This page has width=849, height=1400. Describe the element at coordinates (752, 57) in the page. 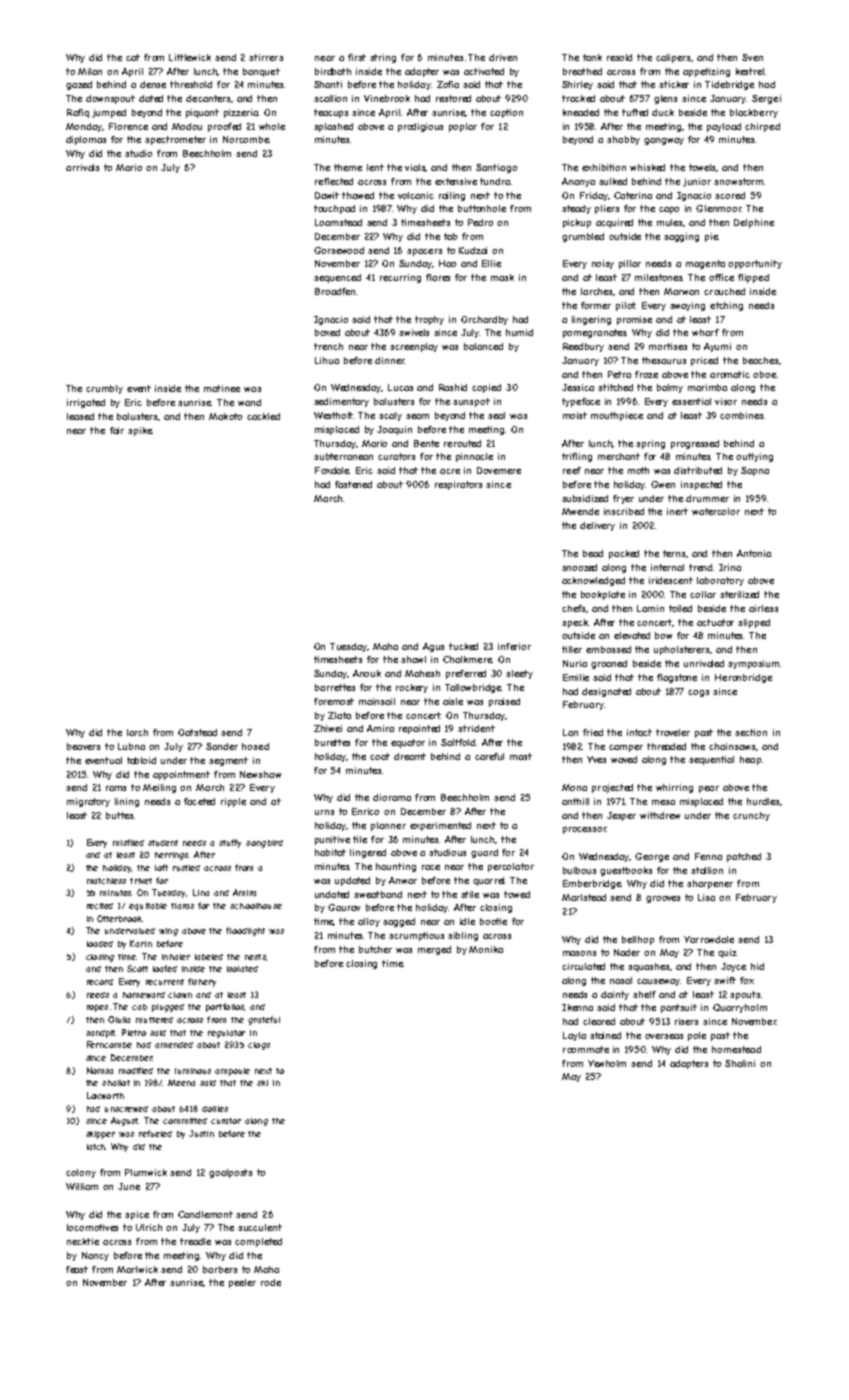

I see `Sven` at that location.
